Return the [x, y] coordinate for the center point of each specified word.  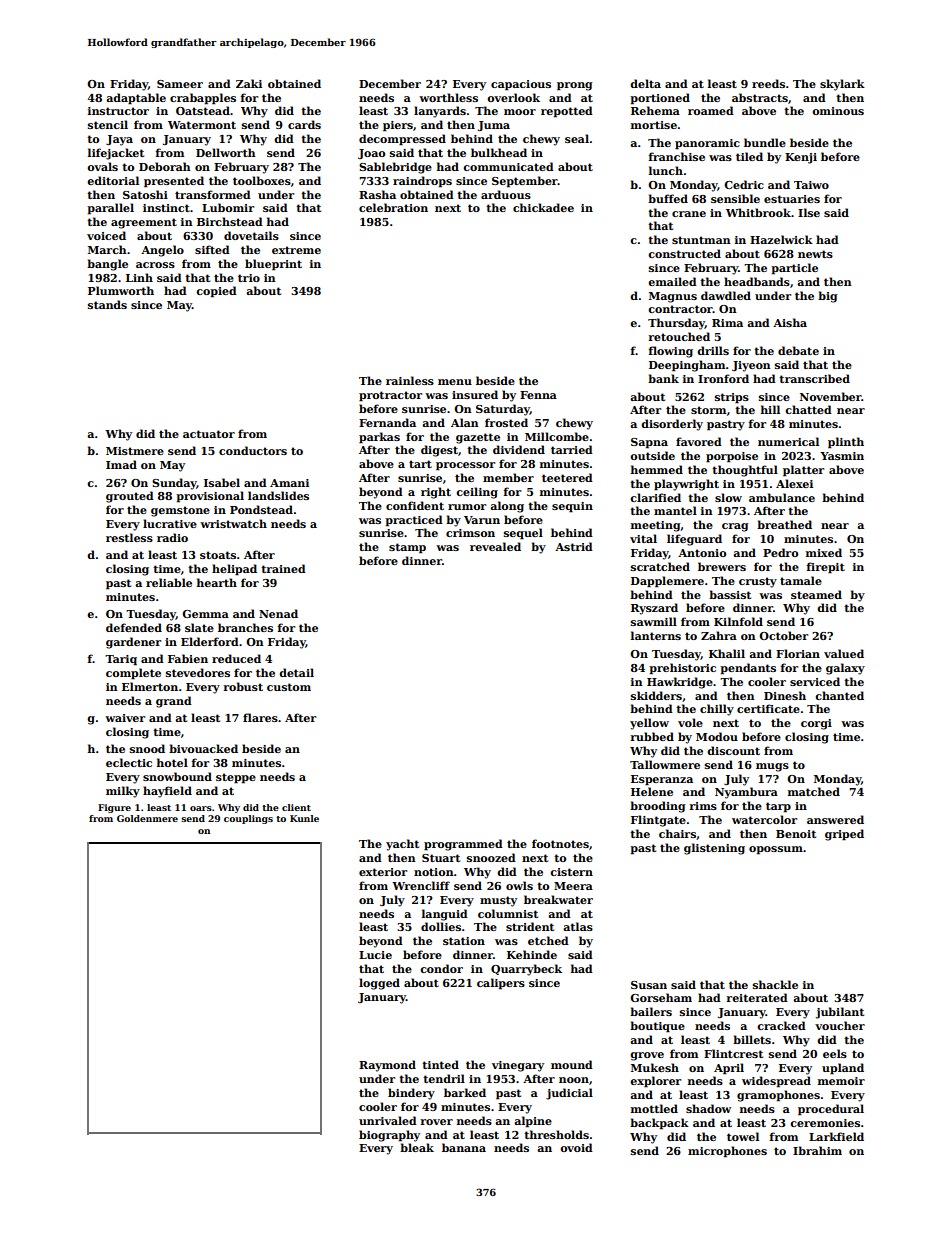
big [828, 297]
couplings [248, 819]
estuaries [792, 199]
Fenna [538, 395]
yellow [649, 724]
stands [107, 304]
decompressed [402, 140]
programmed [463, 845]
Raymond [387, 1066]
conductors [253, 450]
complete [133, 674]
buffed [668, 198]
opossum [776, 850]
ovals [102, 166]
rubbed [652, 736]
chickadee [543, 207]
